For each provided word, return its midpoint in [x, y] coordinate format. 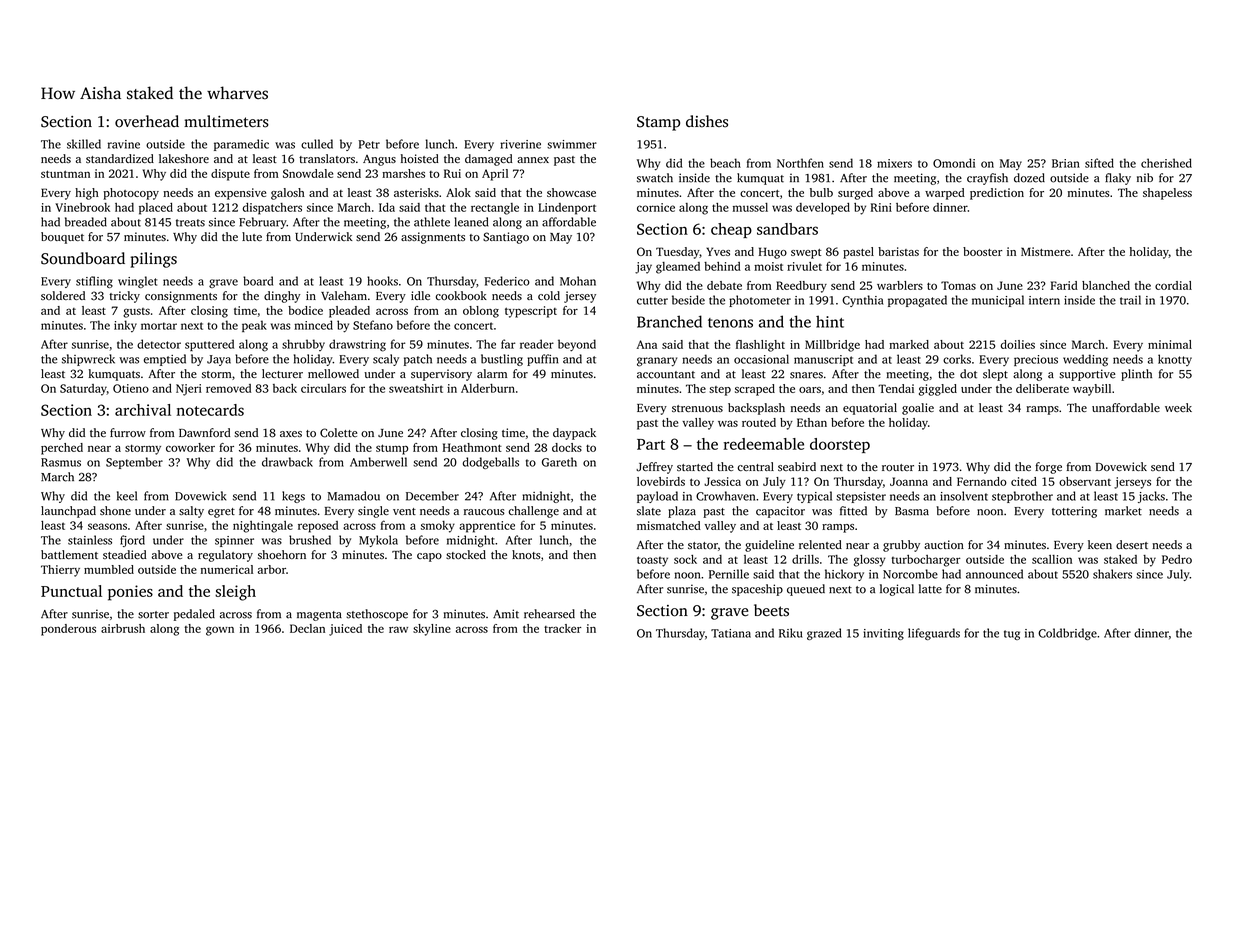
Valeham [344, 295]
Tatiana [731, 633]
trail [1130, 300]
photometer [760, 301]
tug [1012, 635]
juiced [345, 630]
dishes [707, 121]
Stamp [658, 123]
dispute [230, 175]
